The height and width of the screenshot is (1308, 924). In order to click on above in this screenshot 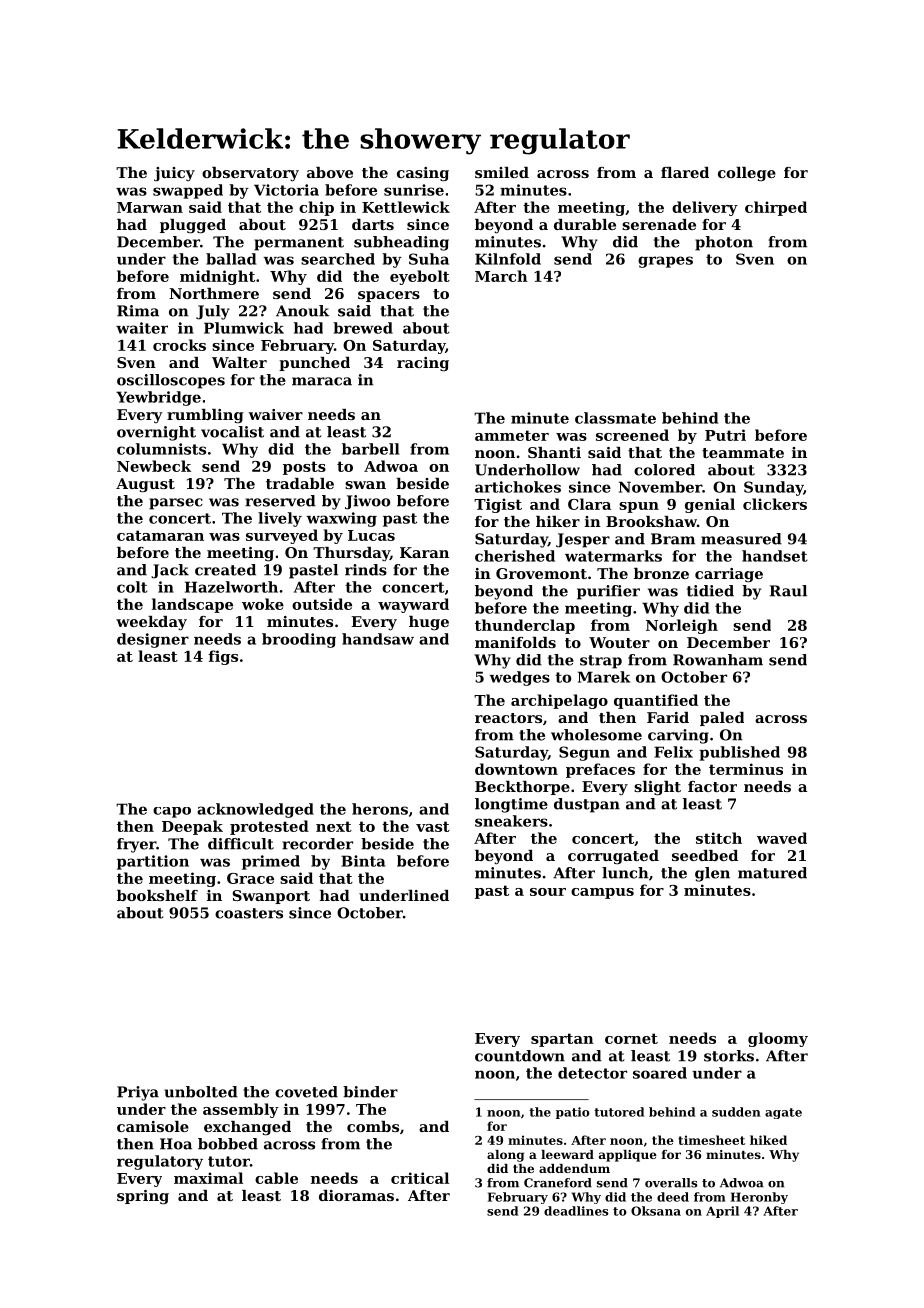, I will do `click(330, 172)`.
